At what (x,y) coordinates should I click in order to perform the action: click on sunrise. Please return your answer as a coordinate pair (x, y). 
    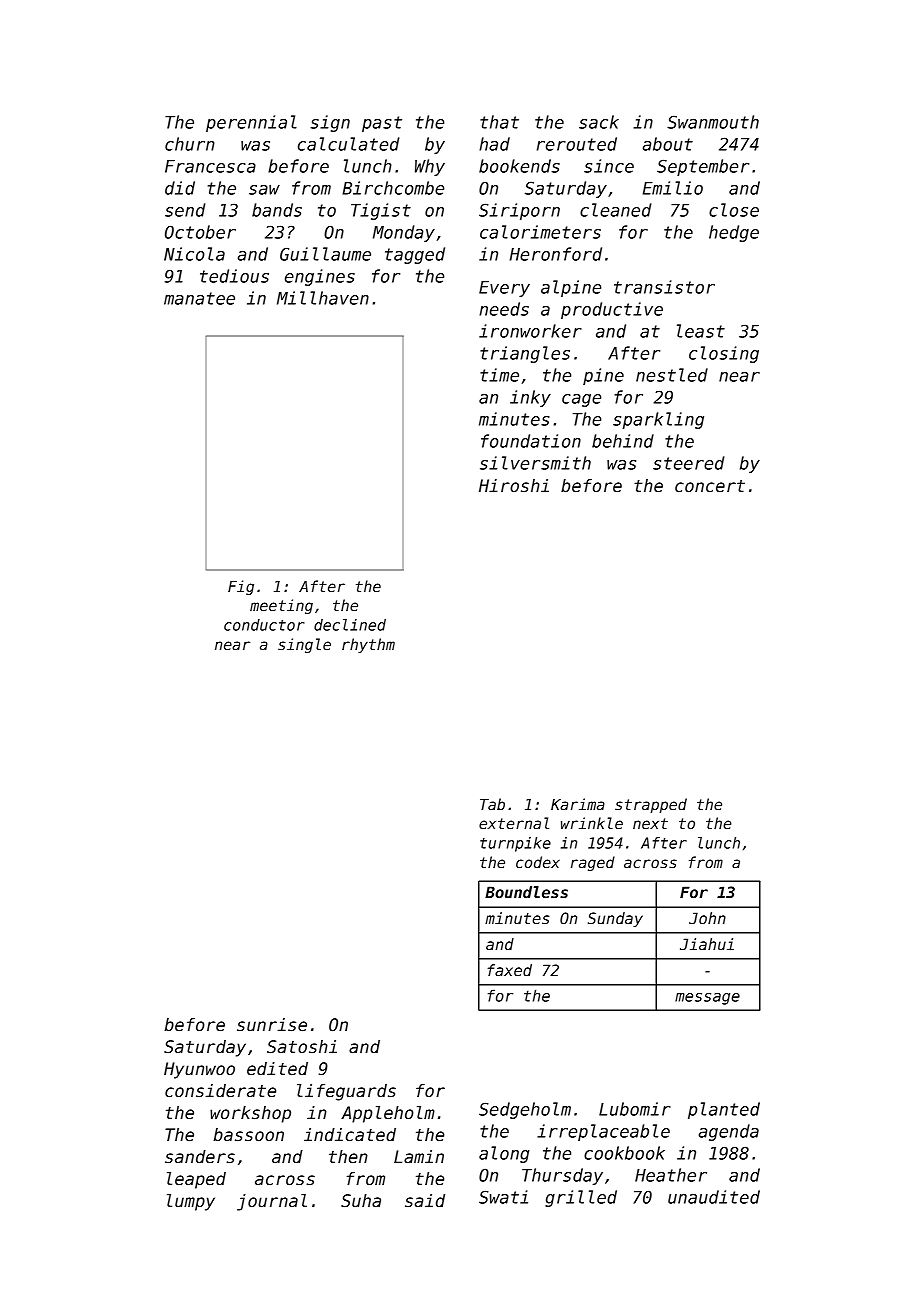
    Looking at the image, I should click on (272, 1025).
